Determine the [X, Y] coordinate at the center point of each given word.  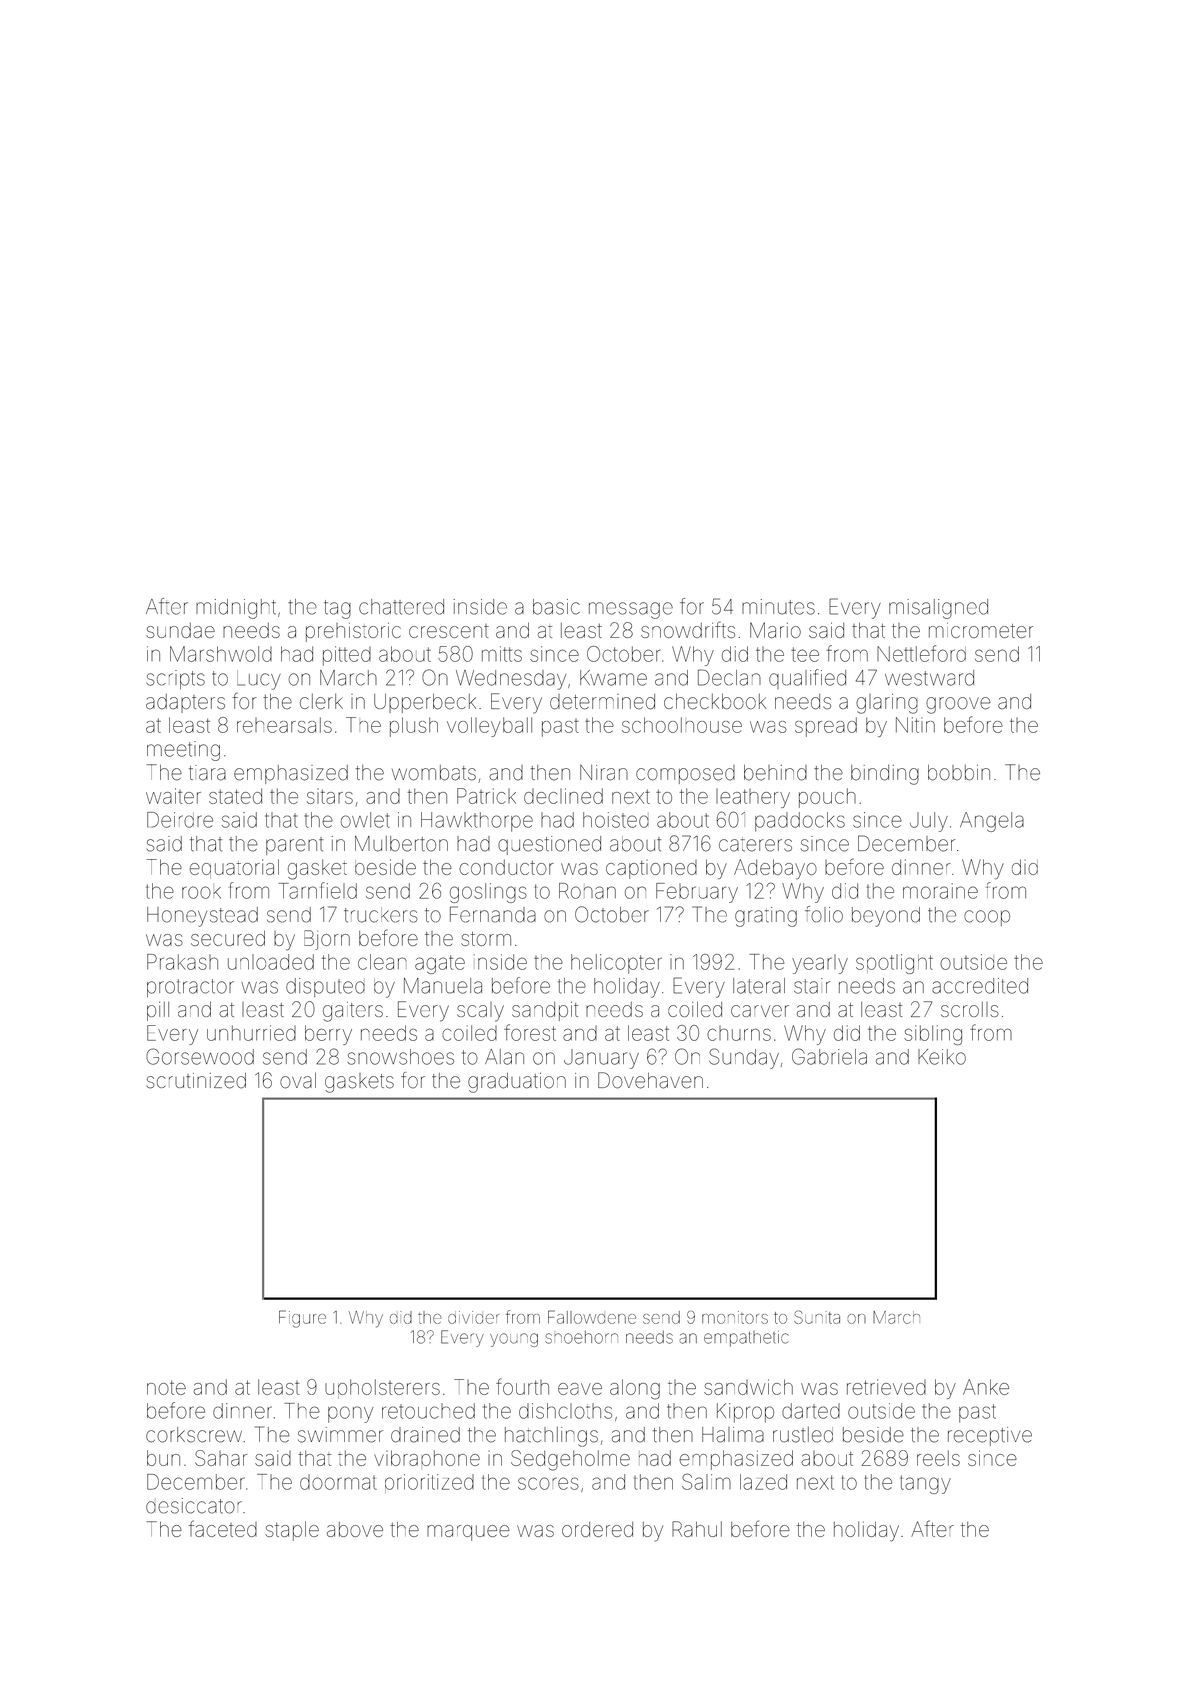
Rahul [697, 1529]
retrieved [886, 1387]
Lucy [259, 680]
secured [228, 938]
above [355, 1529]
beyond [886, 917]
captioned [651, 869]
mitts [502, 654]
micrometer [981, 630]
